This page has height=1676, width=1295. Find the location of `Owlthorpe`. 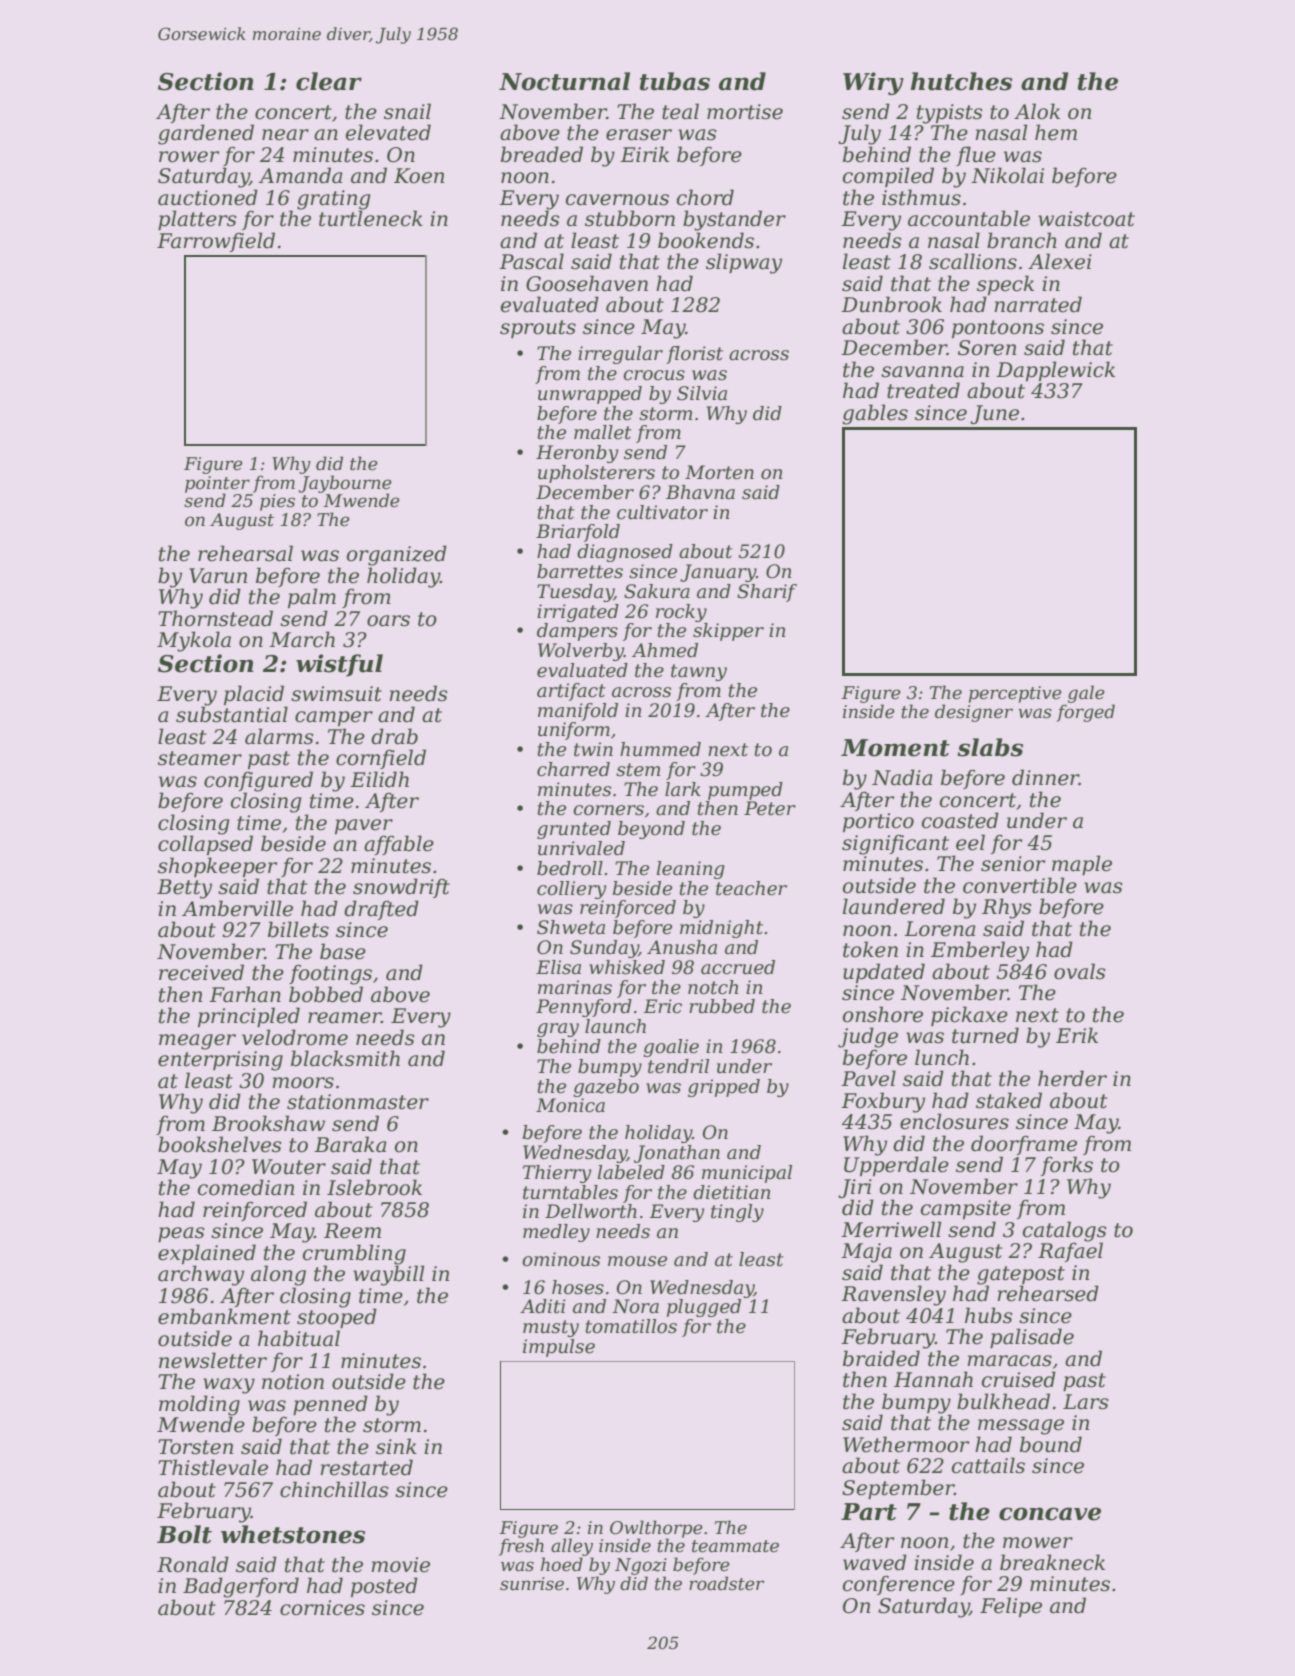

Owlthorpe is located at coordinates (656, 1529).
